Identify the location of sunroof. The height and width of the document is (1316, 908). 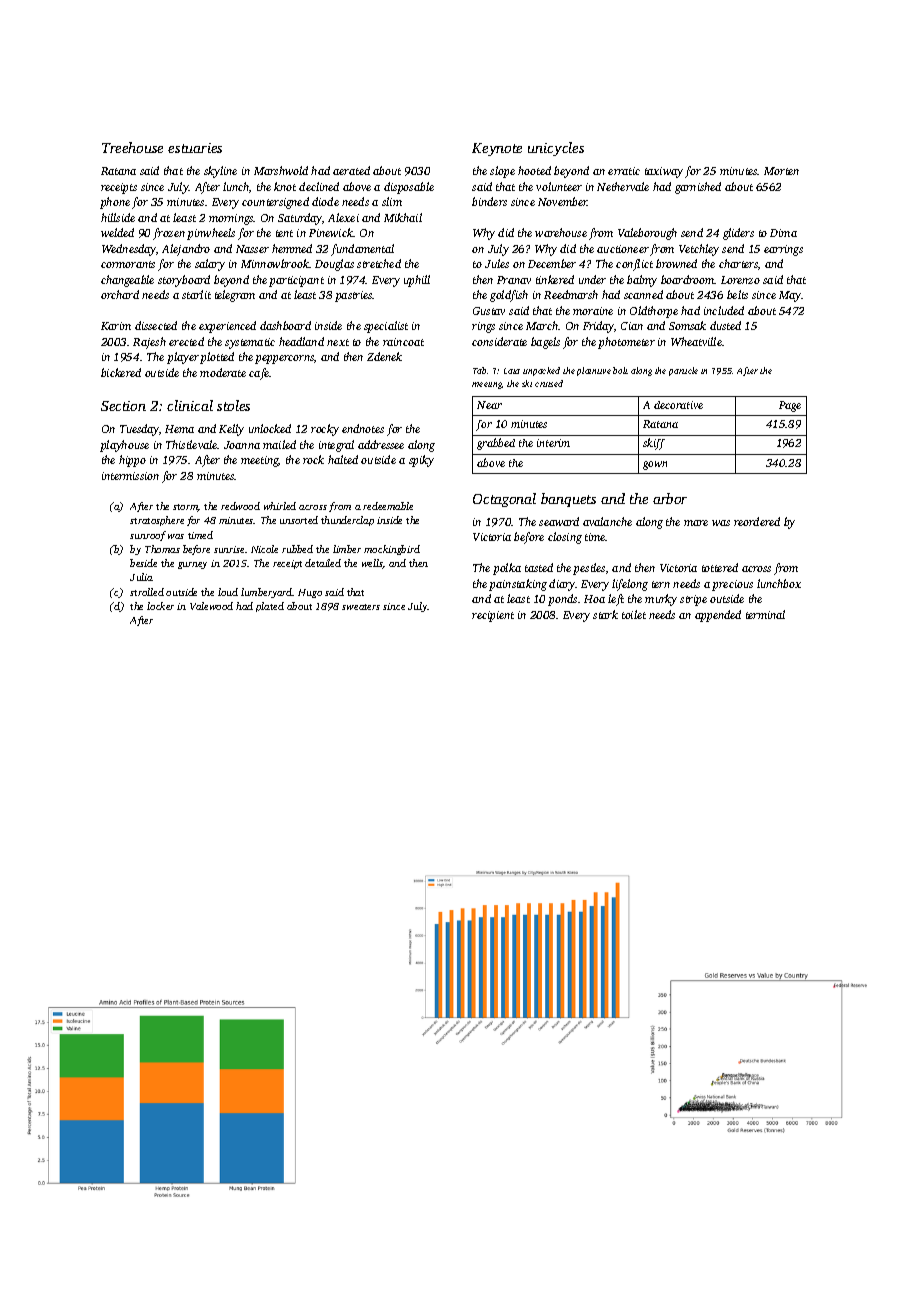
(148, 536).
